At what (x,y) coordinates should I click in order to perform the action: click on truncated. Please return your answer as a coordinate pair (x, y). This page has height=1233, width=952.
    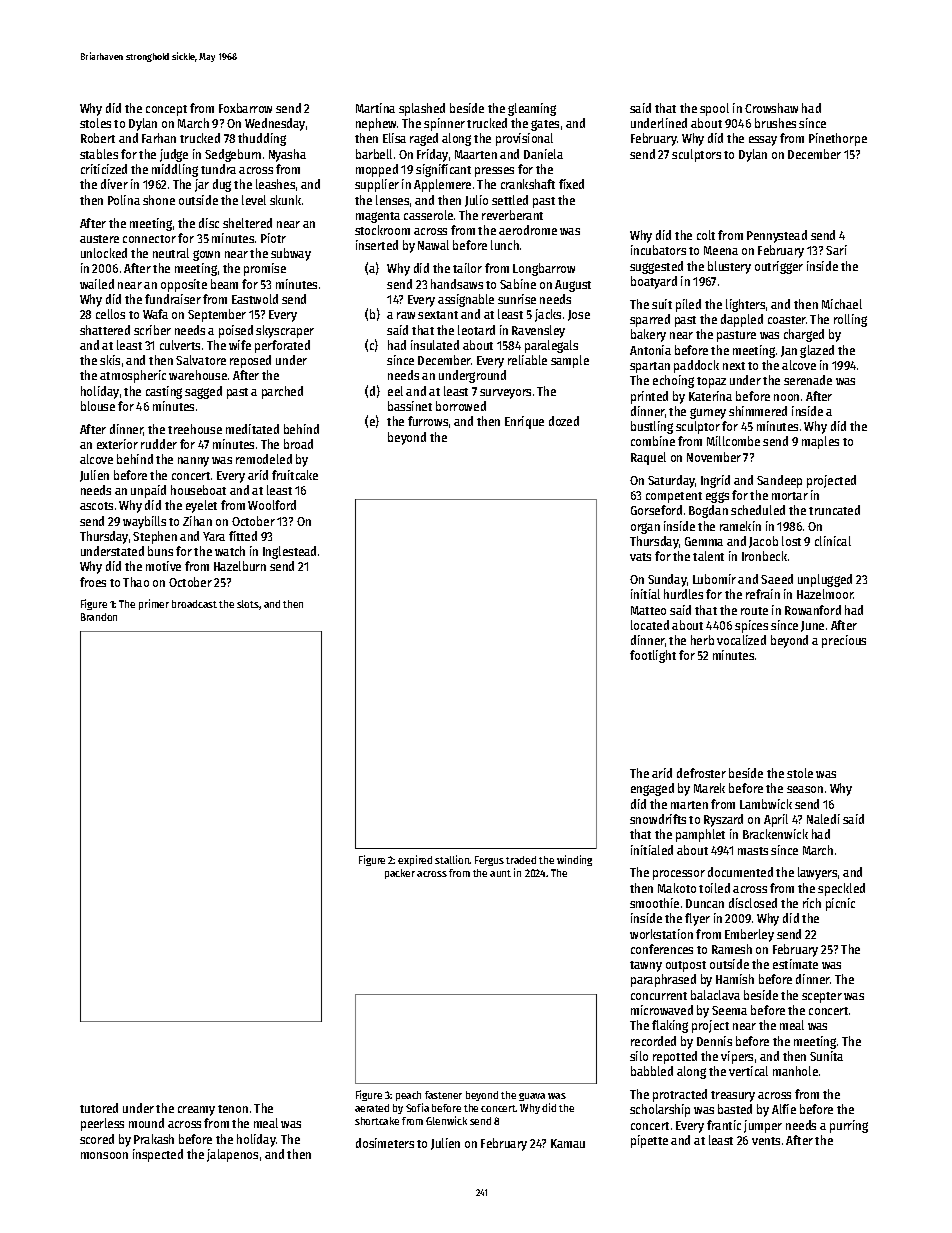
    Looking at the image, I should click on (834, 510).
